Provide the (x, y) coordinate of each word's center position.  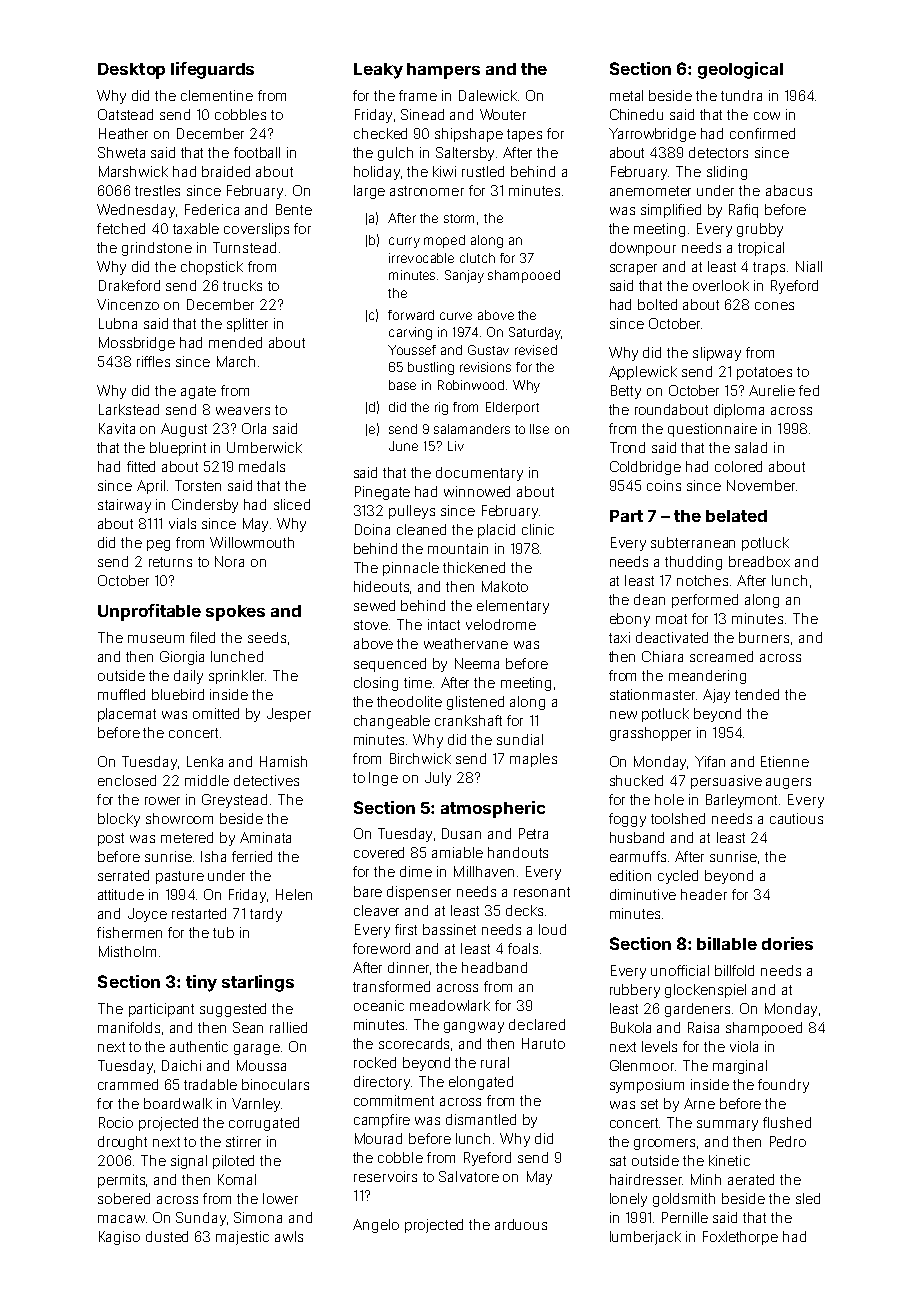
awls (289, 1236)
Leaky (378, 71)
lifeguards (212, 70)
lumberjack (645, 1238)
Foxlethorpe (740, 1238)
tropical (761, 249)
